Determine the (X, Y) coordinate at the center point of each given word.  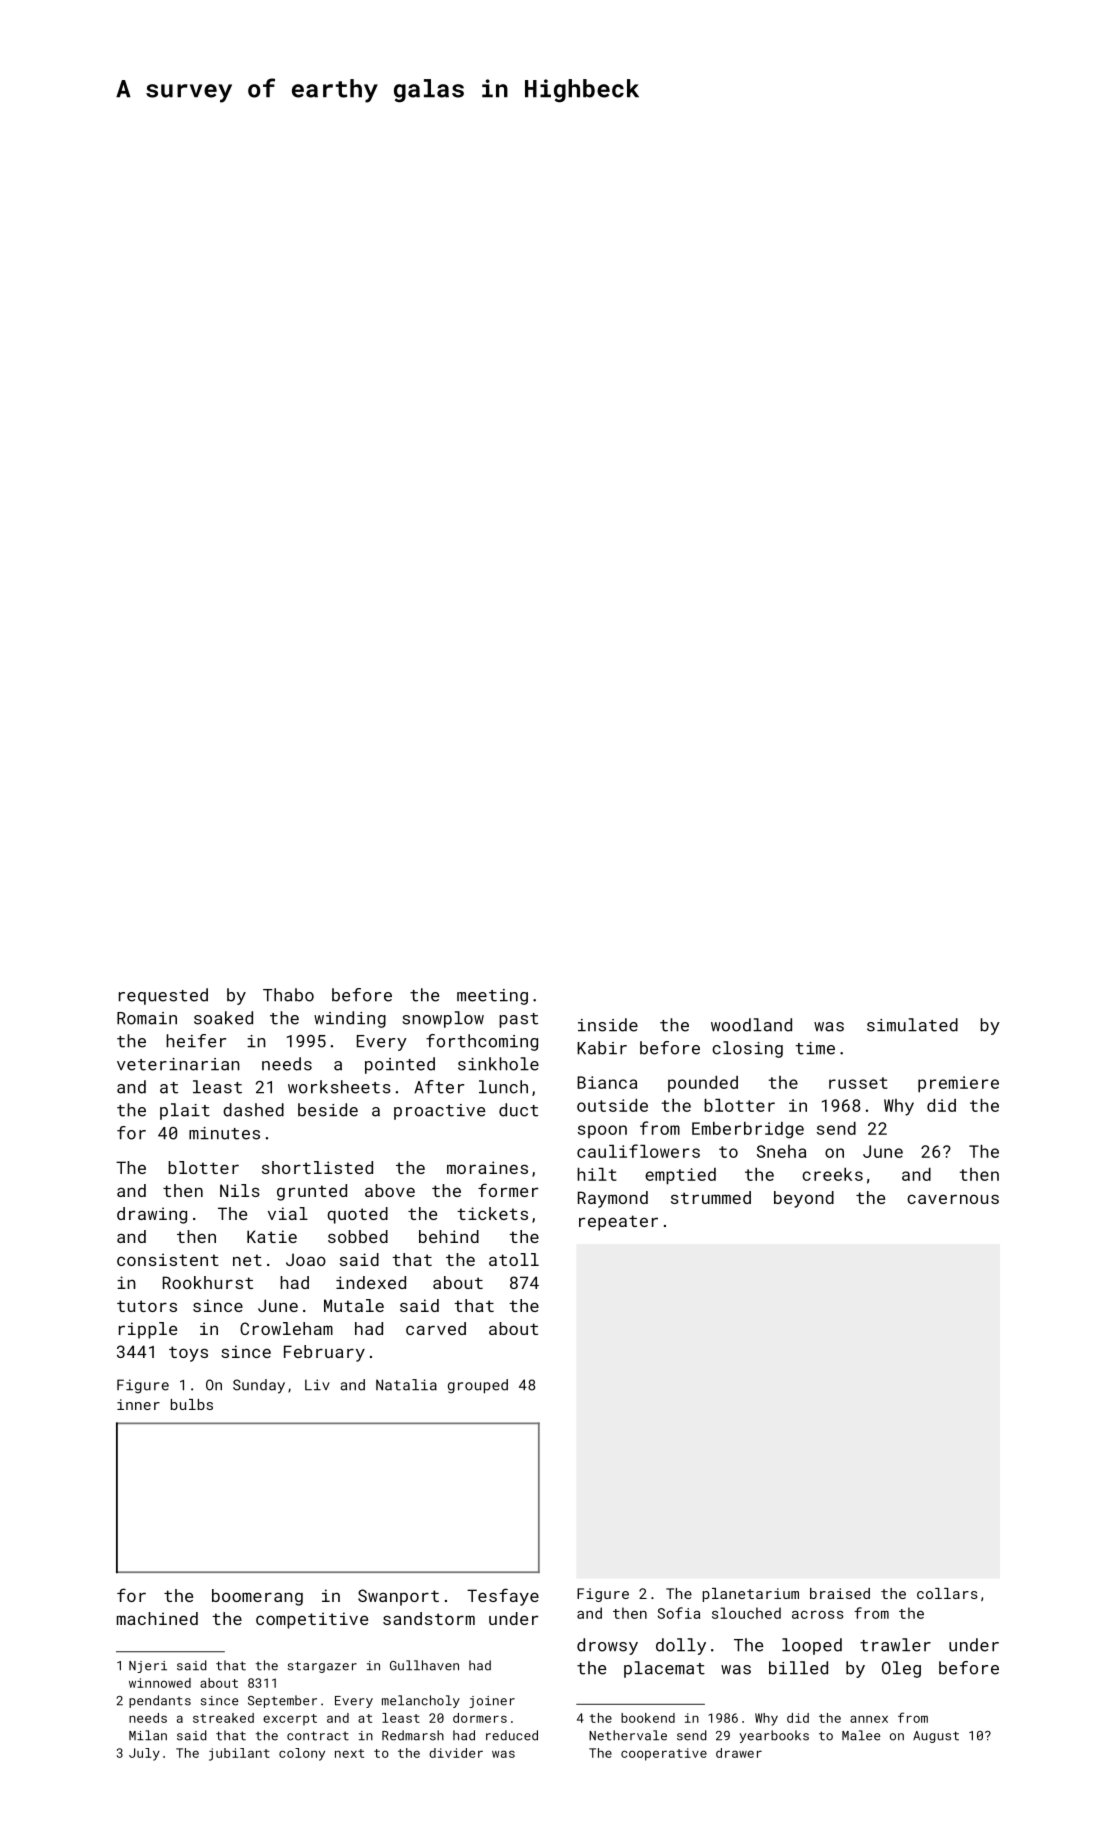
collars (947, 1593)
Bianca (607, 1082)
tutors (147, 1306)
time (815, 1048)
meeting (492, 997)
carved (436, 1328)
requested (163, 996)
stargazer (322, 1667)
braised (840, 1593)
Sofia (679, 1613)
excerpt (290, 1720)
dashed (253, 1110)
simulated (912, 1025)
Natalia (406, 1385)
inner (138, 1404)
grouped (478, 1386)
